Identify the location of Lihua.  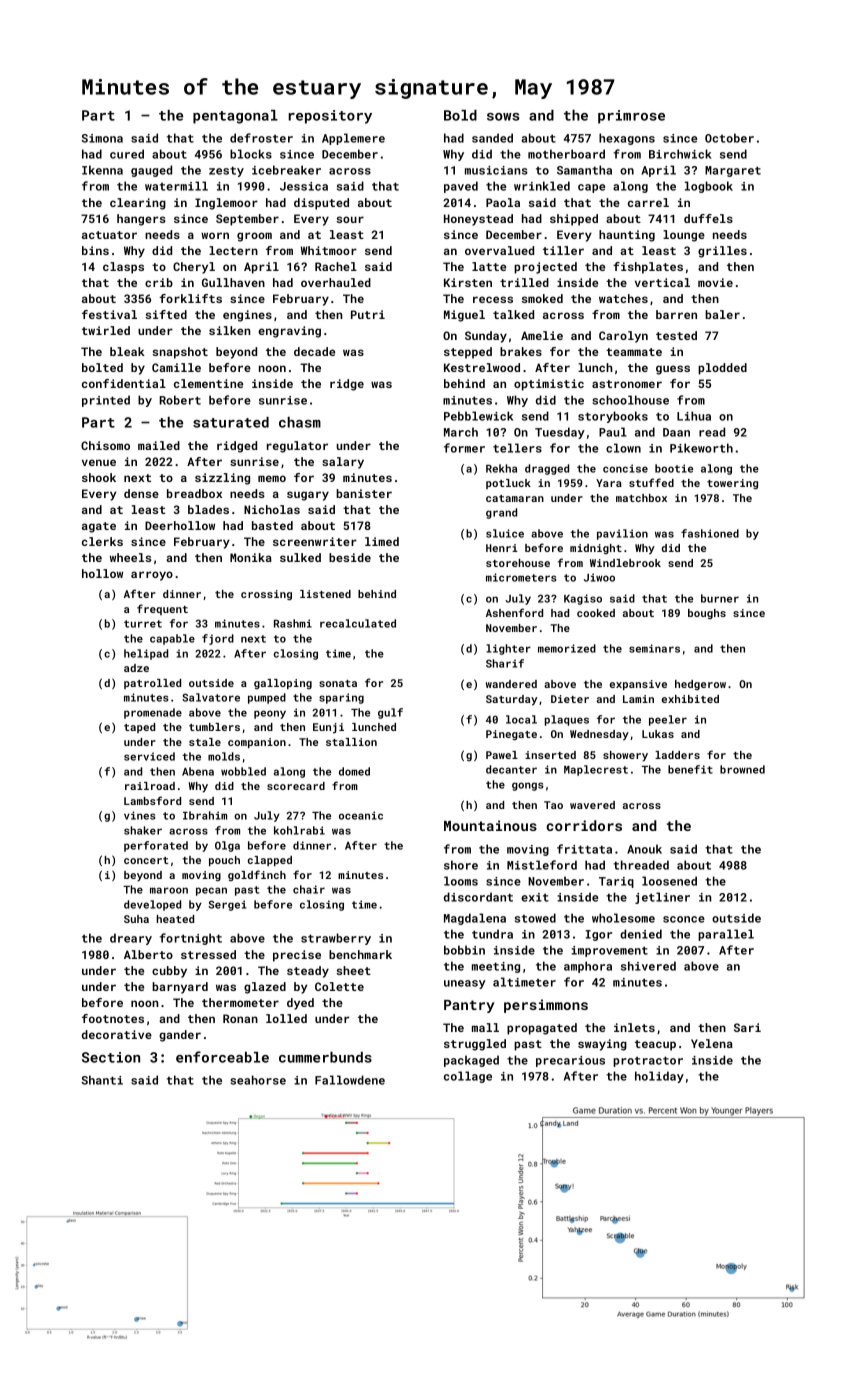
(694, 416).
